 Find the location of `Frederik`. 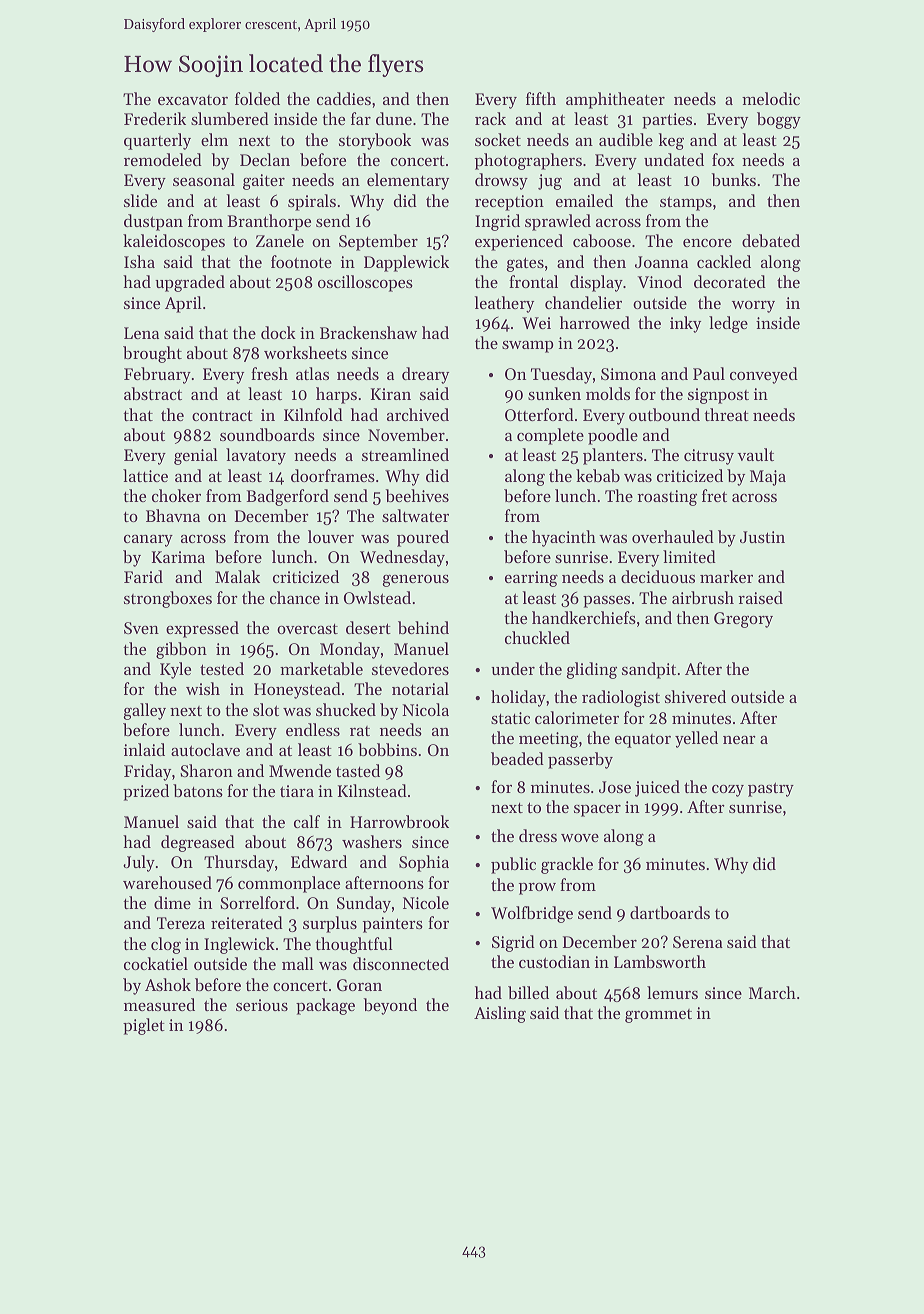

Frederik is located at coordinates (155, 118).
